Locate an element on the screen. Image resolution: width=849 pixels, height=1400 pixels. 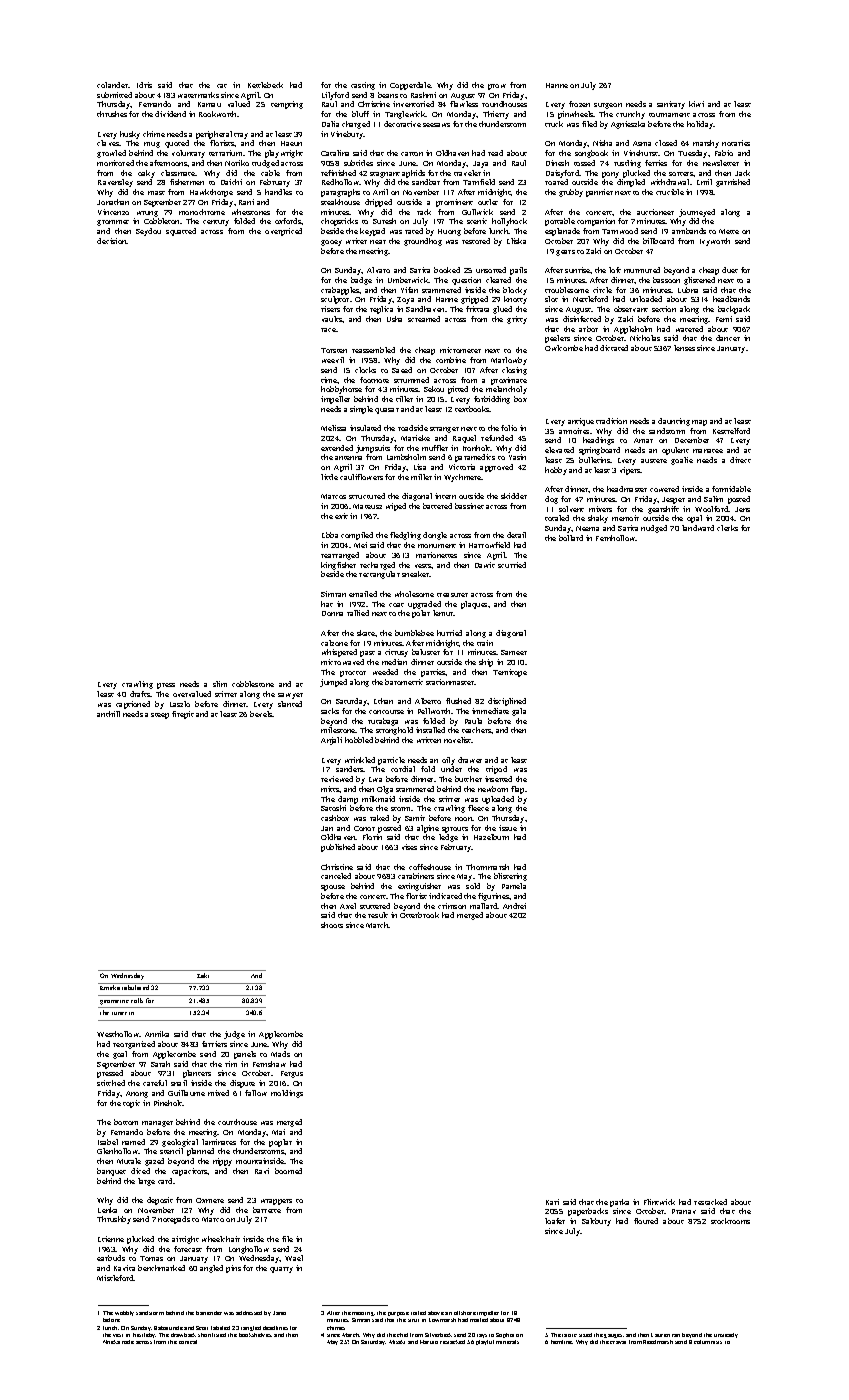
rearranged is located at coordinates (340, 556).
